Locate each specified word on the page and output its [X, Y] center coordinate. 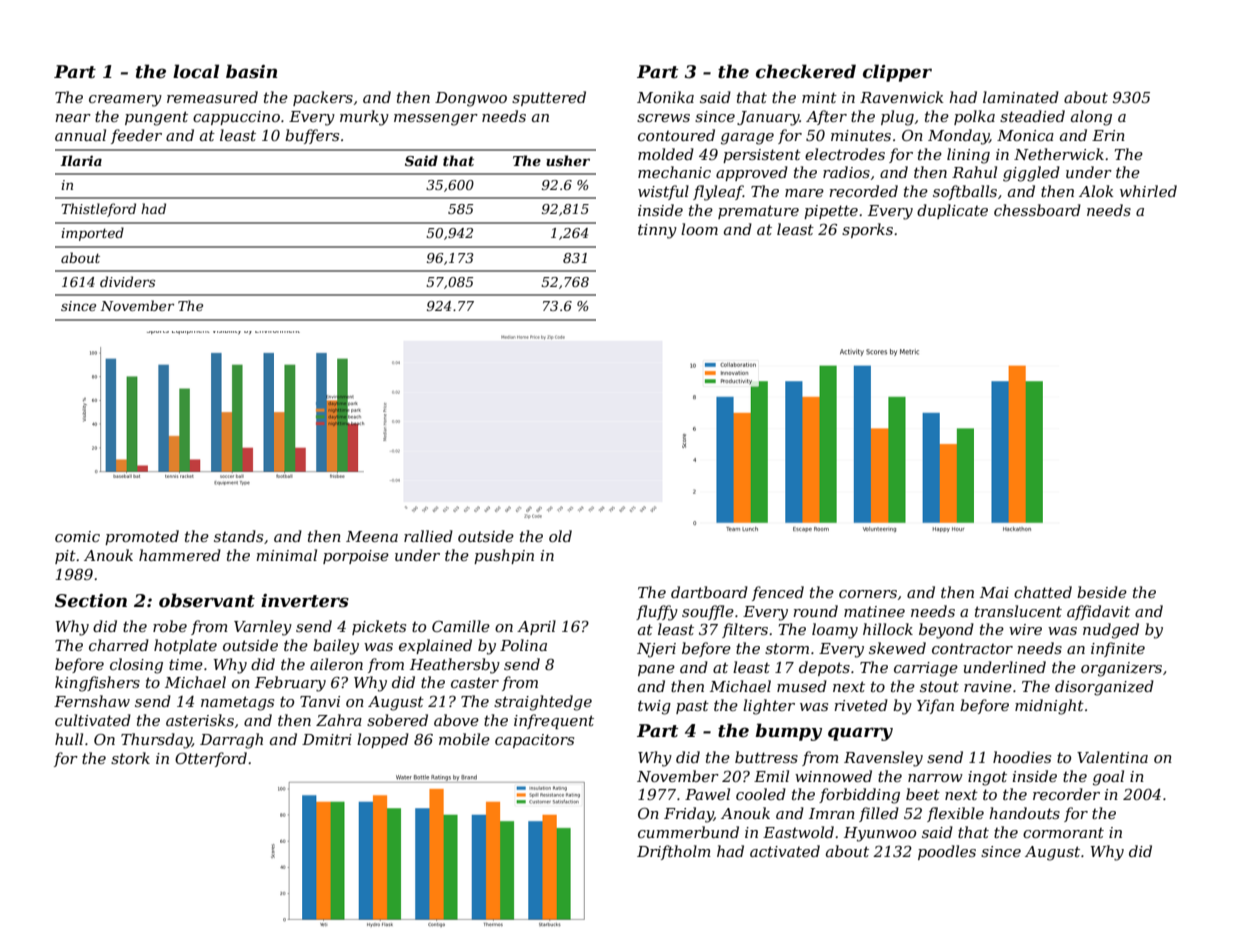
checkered [806, 71]
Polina [523, 645]
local [196, 71]
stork [130, 758]
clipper [897, 73]
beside [1102, 592]
